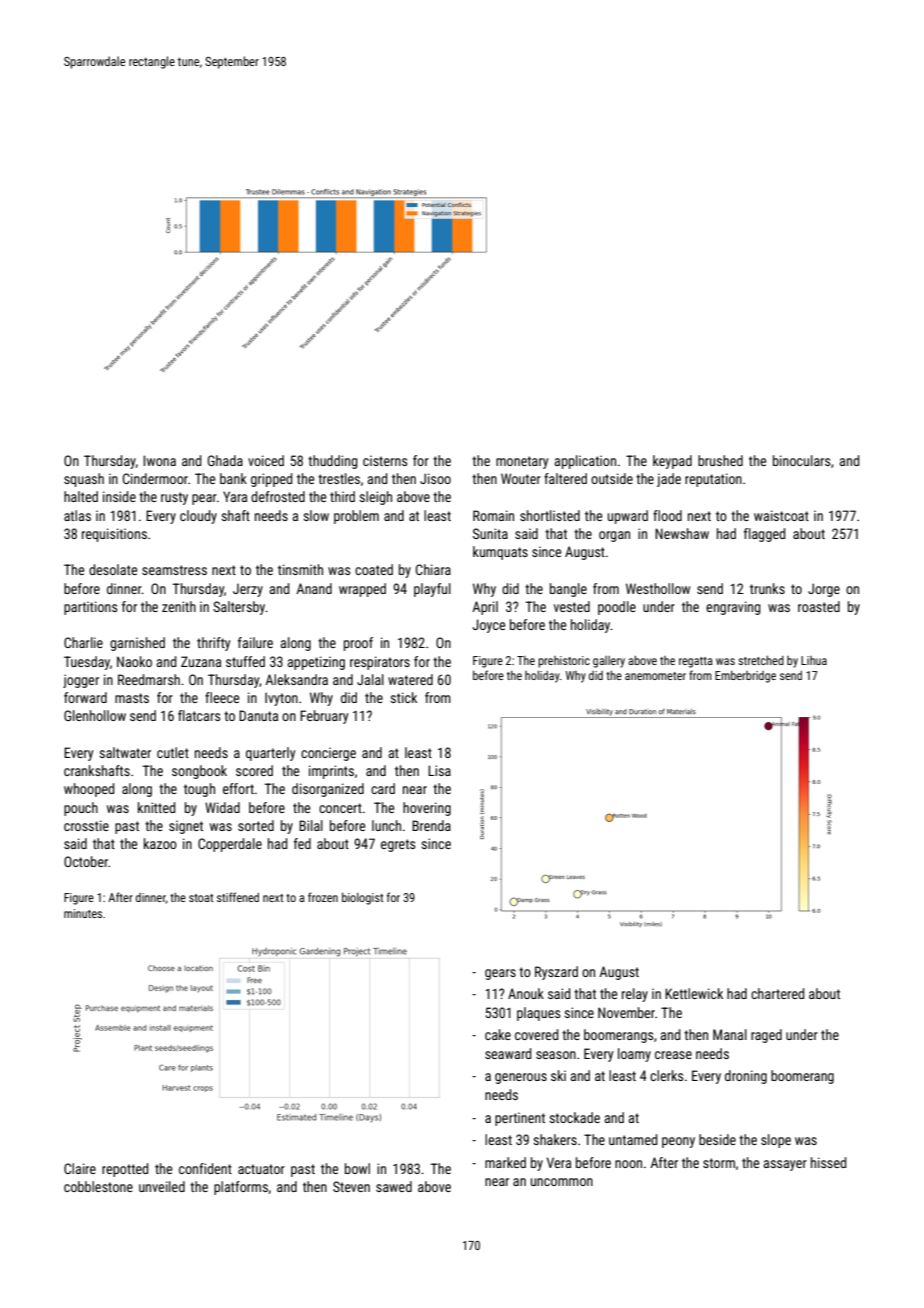 This document has height=1308, width=924. I want to click on repotted, so click(125, 1170).
